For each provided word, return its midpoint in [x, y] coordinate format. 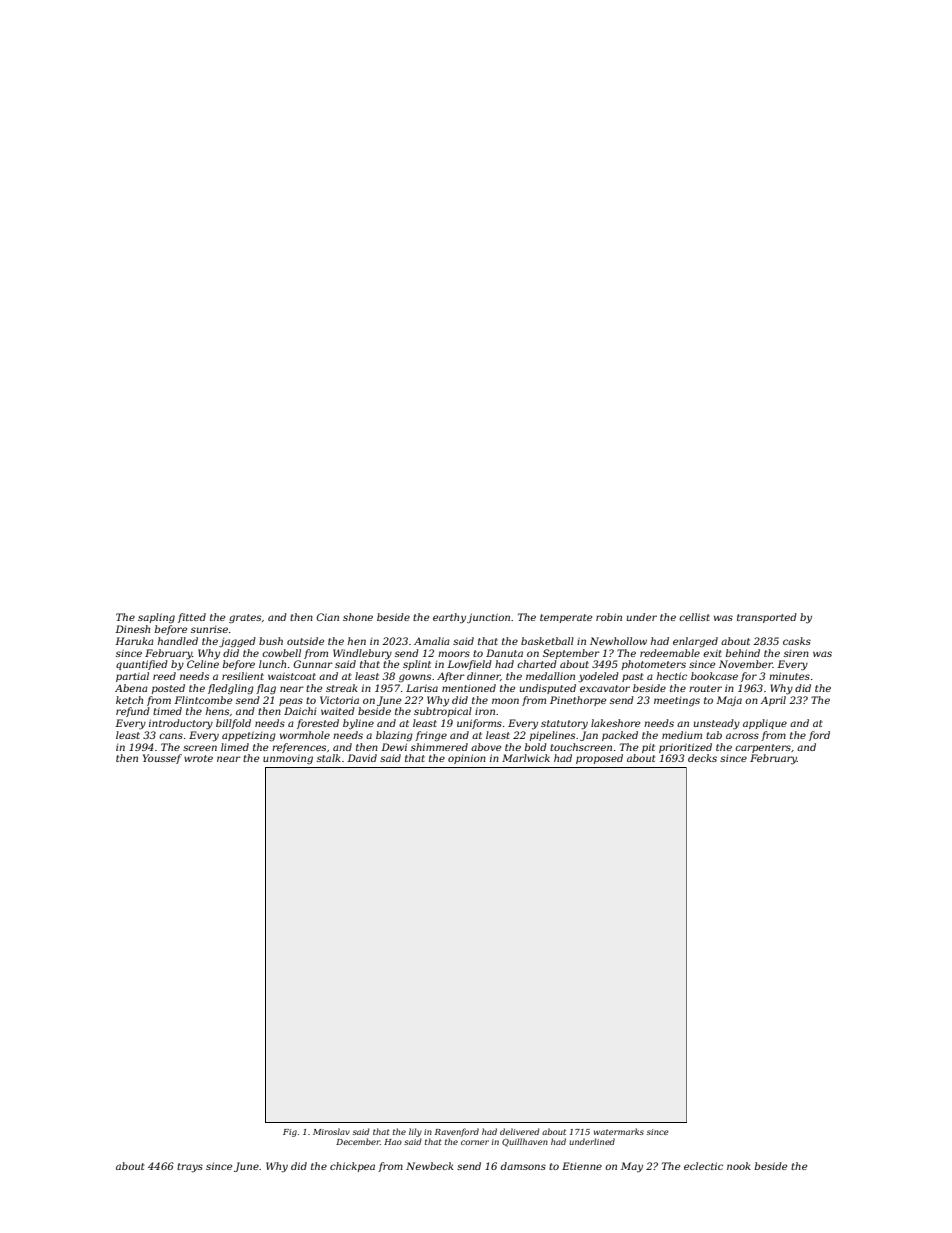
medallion [550, 676]
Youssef [162, 759]
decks [702, 758]
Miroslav [331, 1131]
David [362, 758]
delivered [520, 1131]
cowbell [281, 653]
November [746, 664]
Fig [290, 1133]
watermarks [619, 1131]
